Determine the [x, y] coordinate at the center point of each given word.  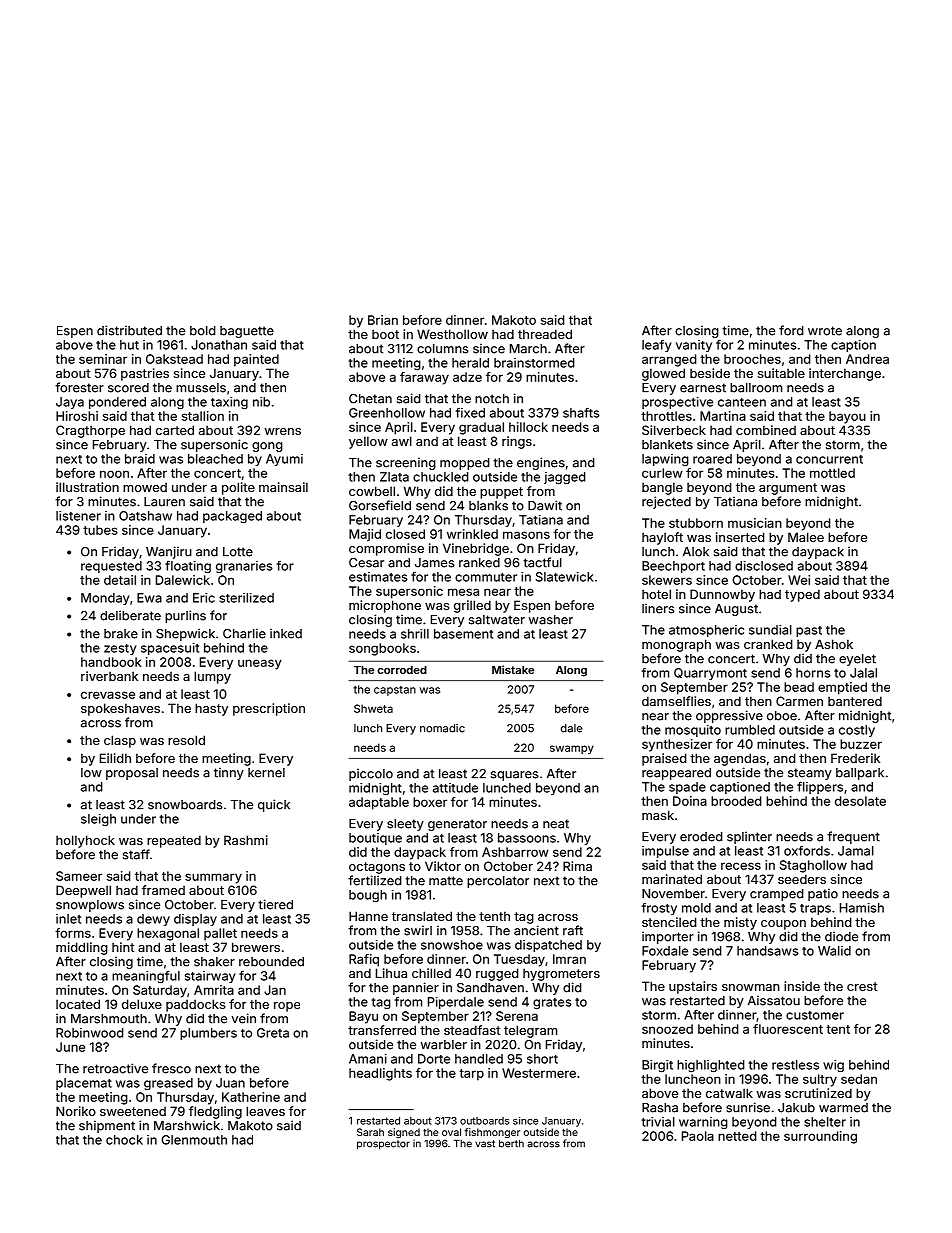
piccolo [371, 774]
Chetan [370, 399]
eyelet [857, 660]
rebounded [271, 962]
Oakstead [174, 359]
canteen [742, 402]
